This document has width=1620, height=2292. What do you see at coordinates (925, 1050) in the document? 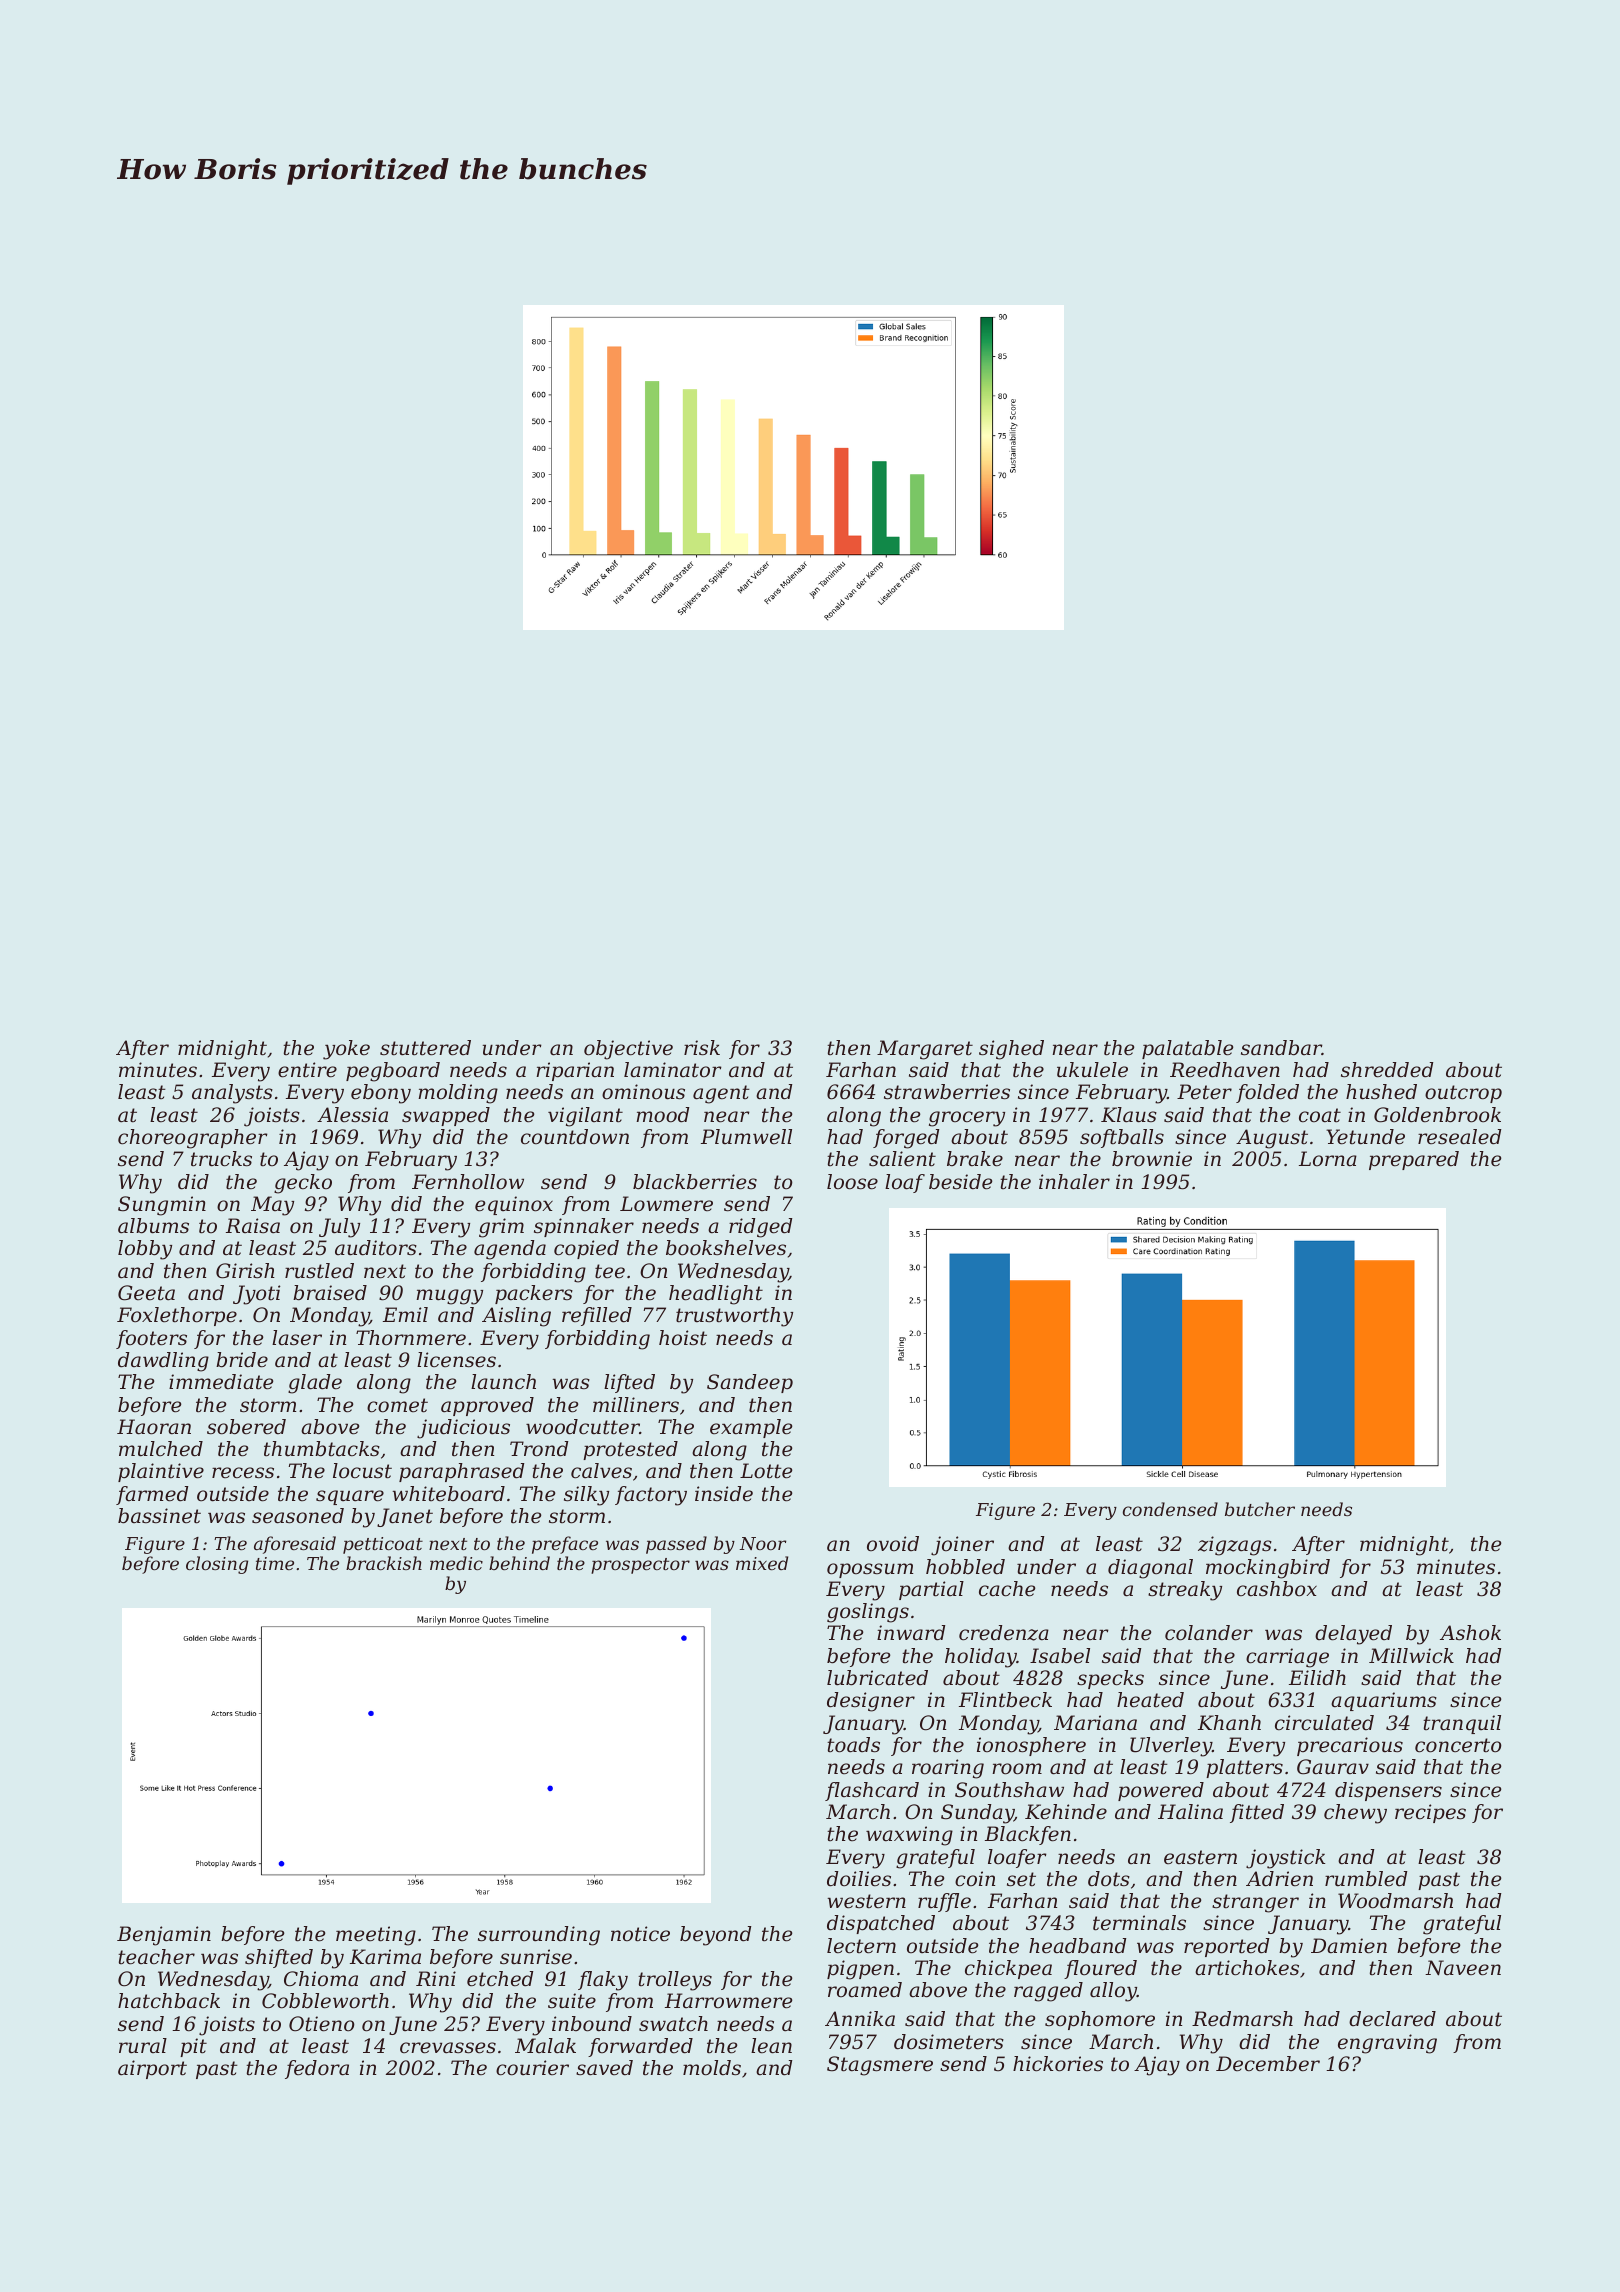
I see `Margaret` at bounding box center [925, 1050].
